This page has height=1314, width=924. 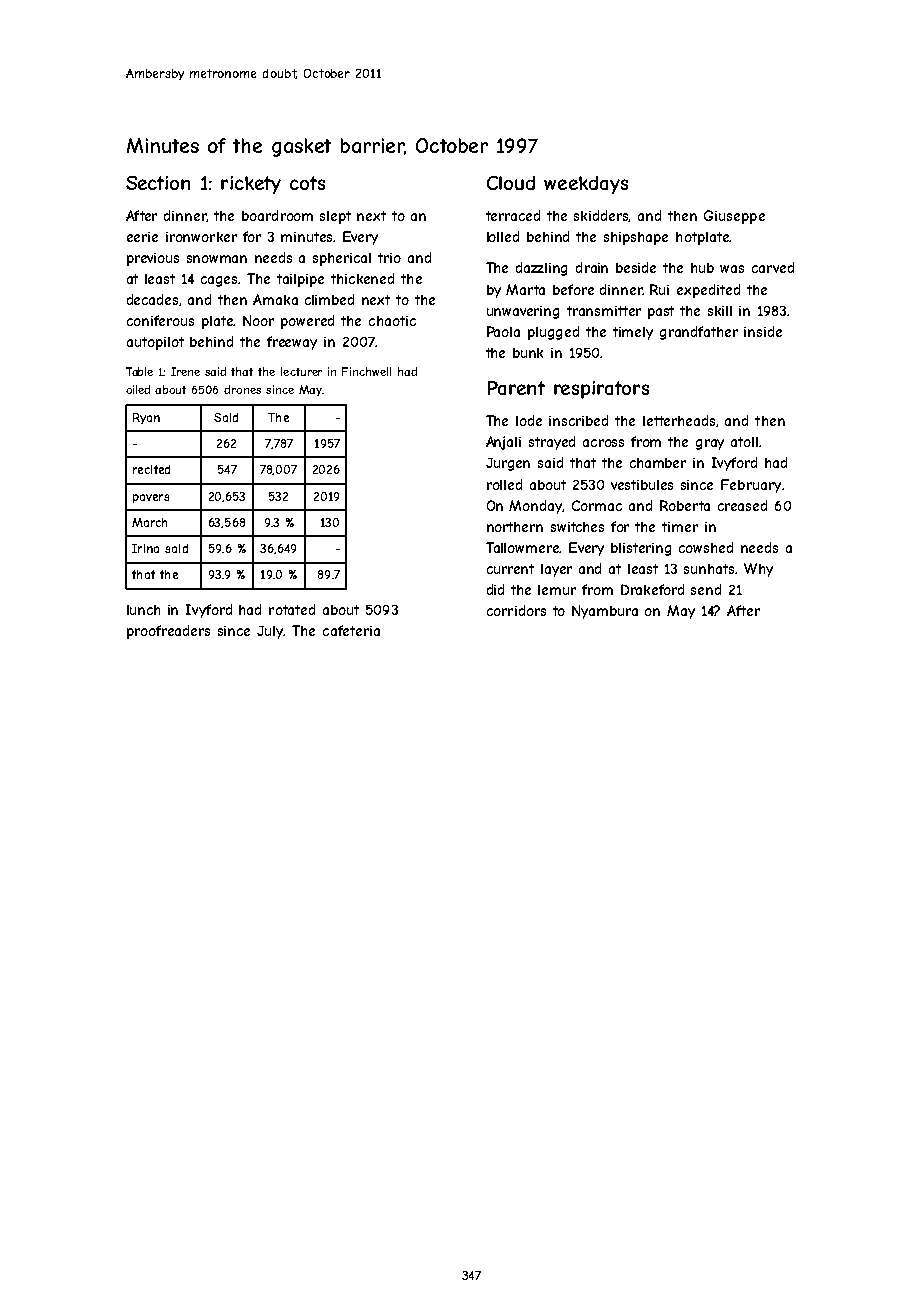 I want to click on letterheads, so click(x=679, y=420).
